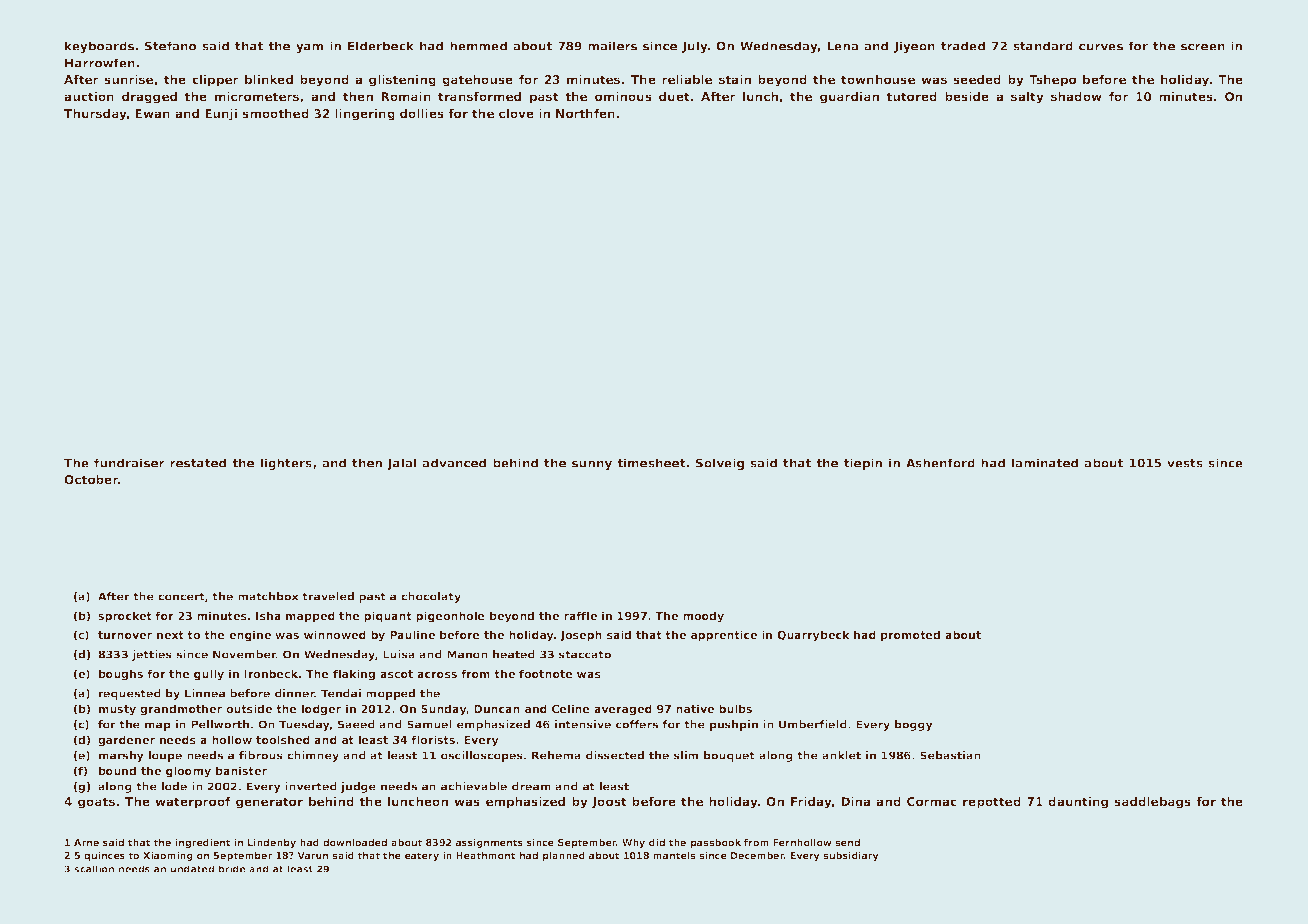 This document has width=1308, height=924. Describe the element at coordinates (1027, 98) in the document. I see `salty` at that location.
